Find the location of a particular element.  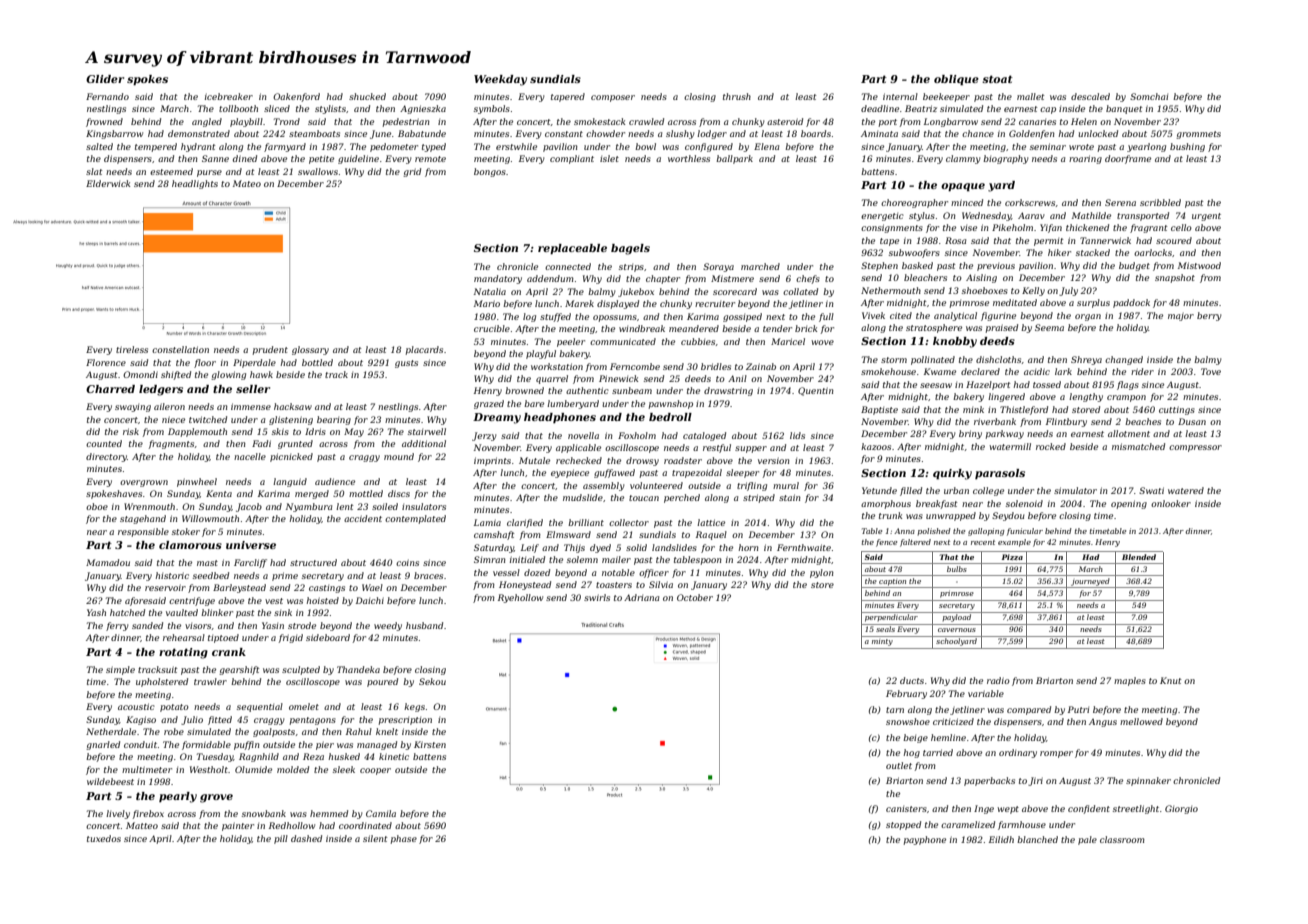

headlights is located at coordinates (195, 184).
